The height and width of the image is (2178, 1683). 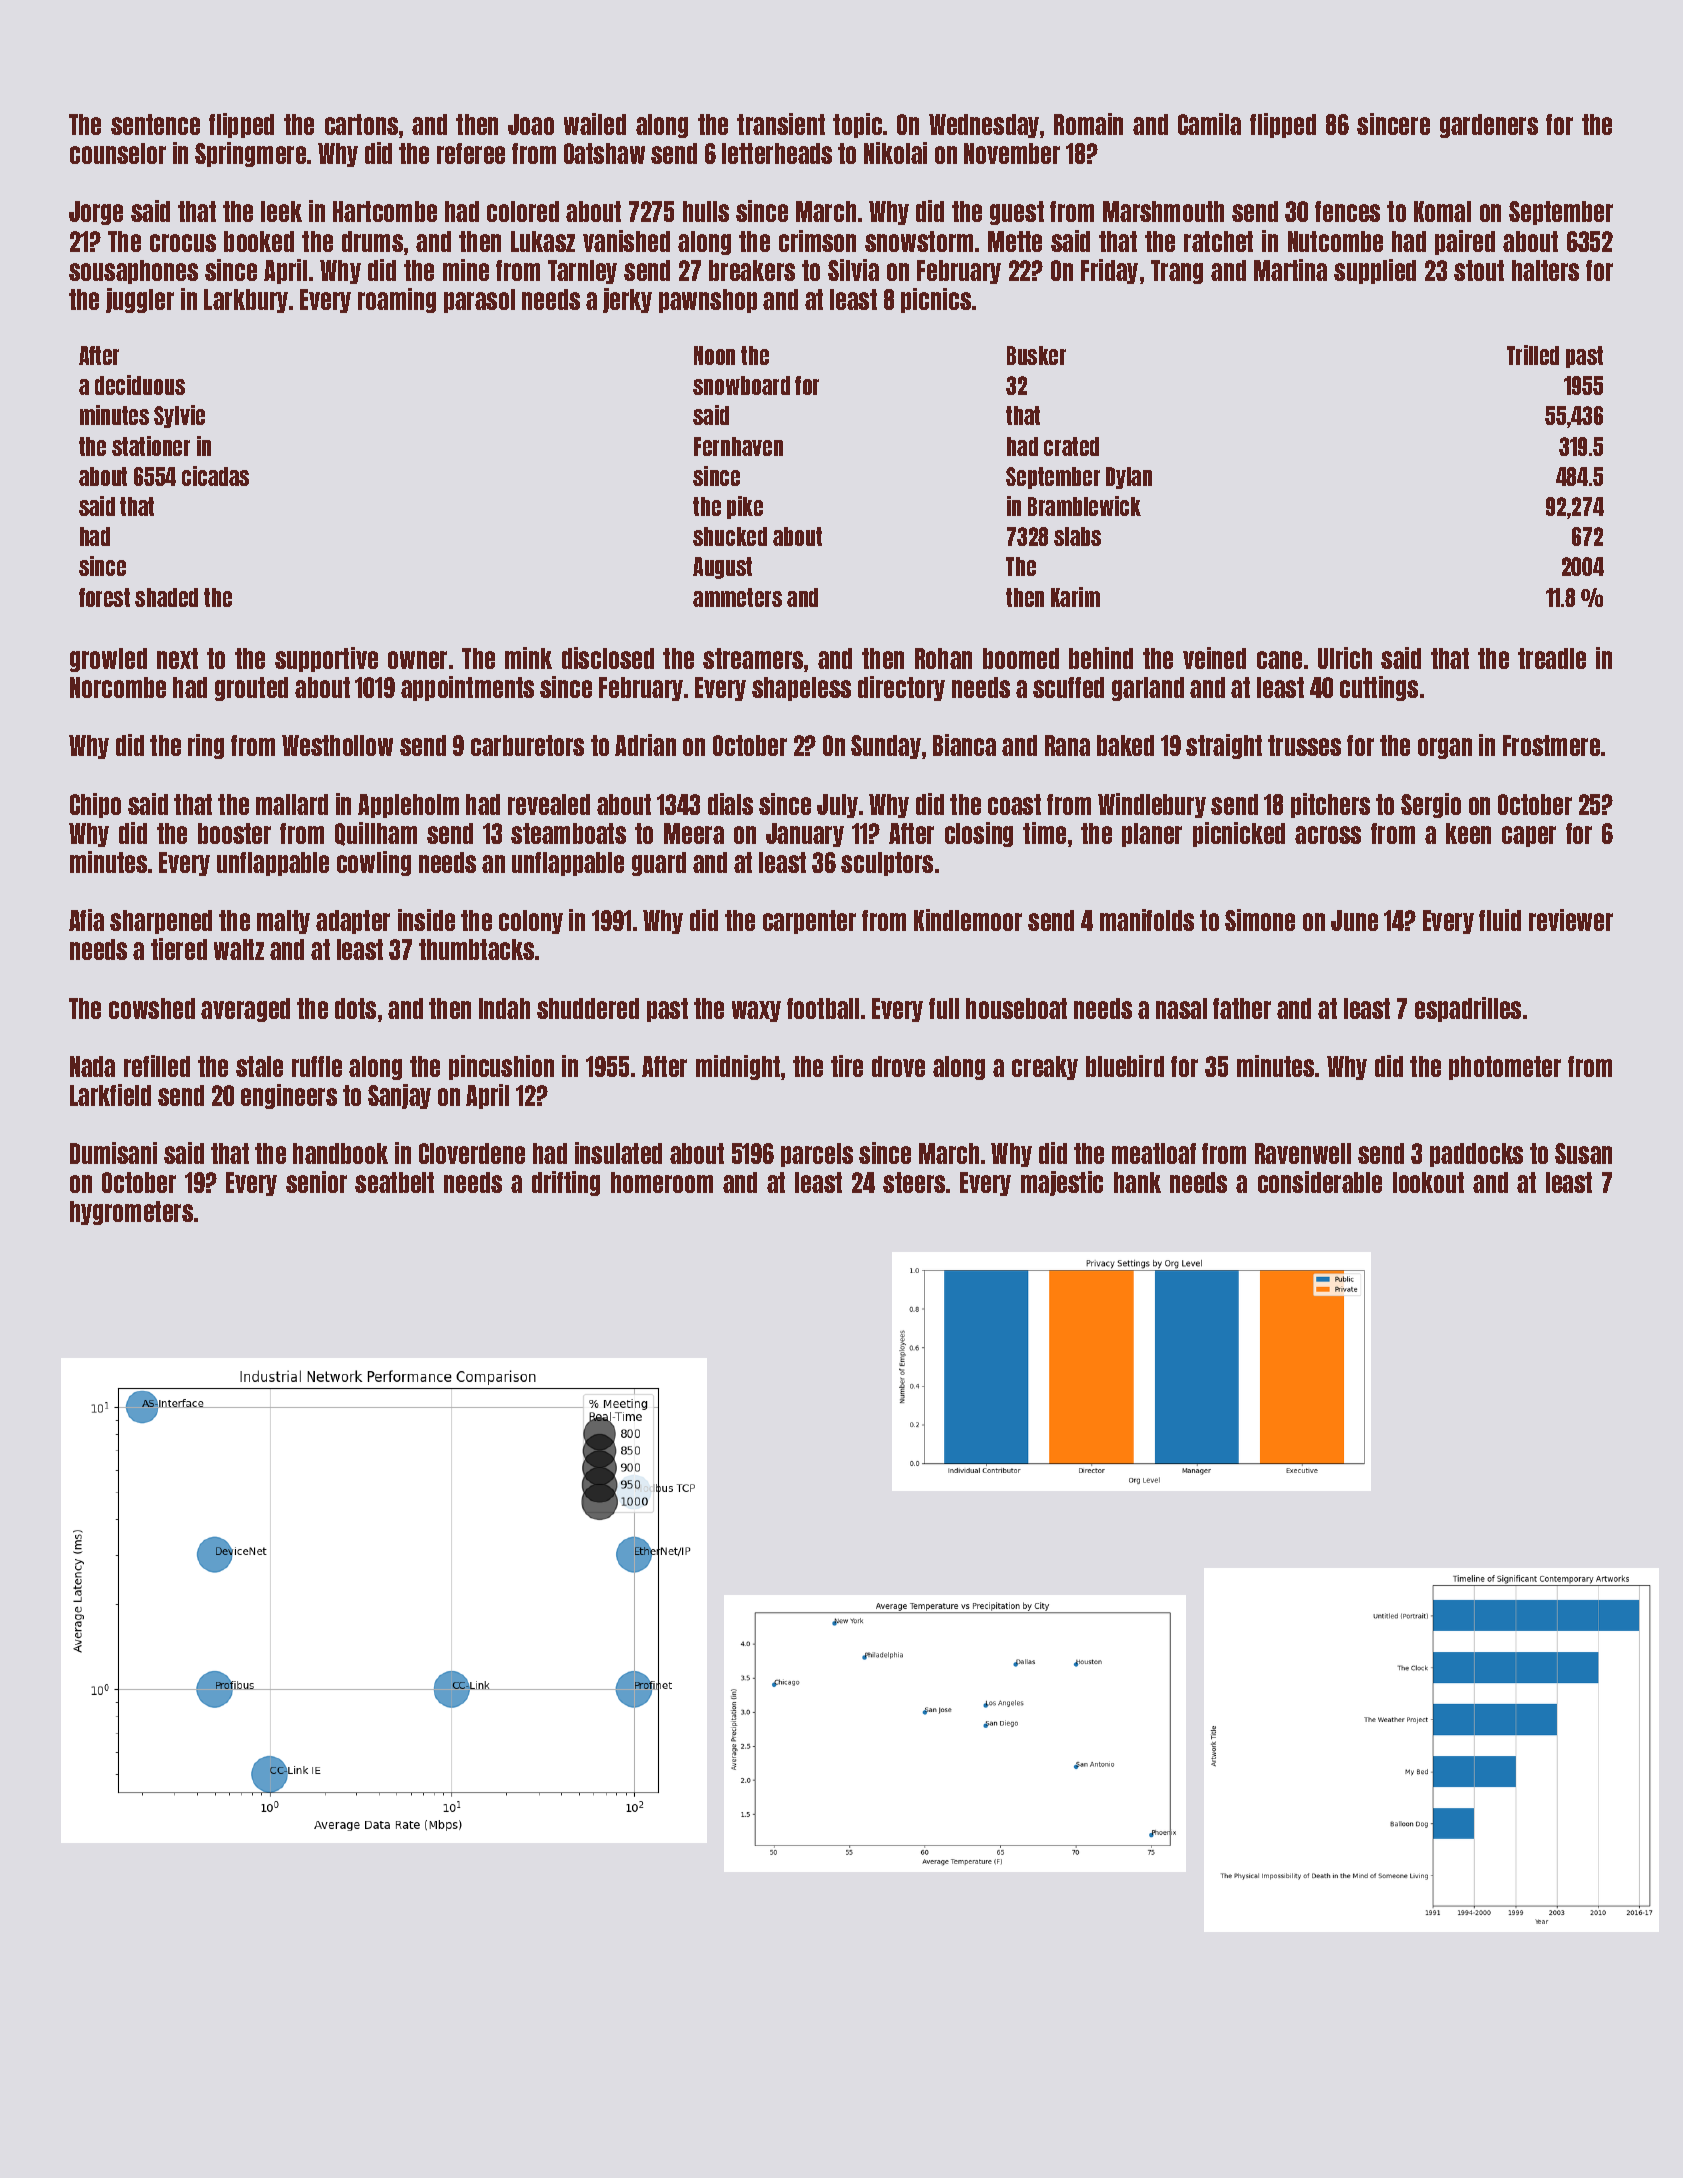 What do you see at coordinates (140, 385) in the image?
I see `deciduous` at bounding box center [140, 385].
